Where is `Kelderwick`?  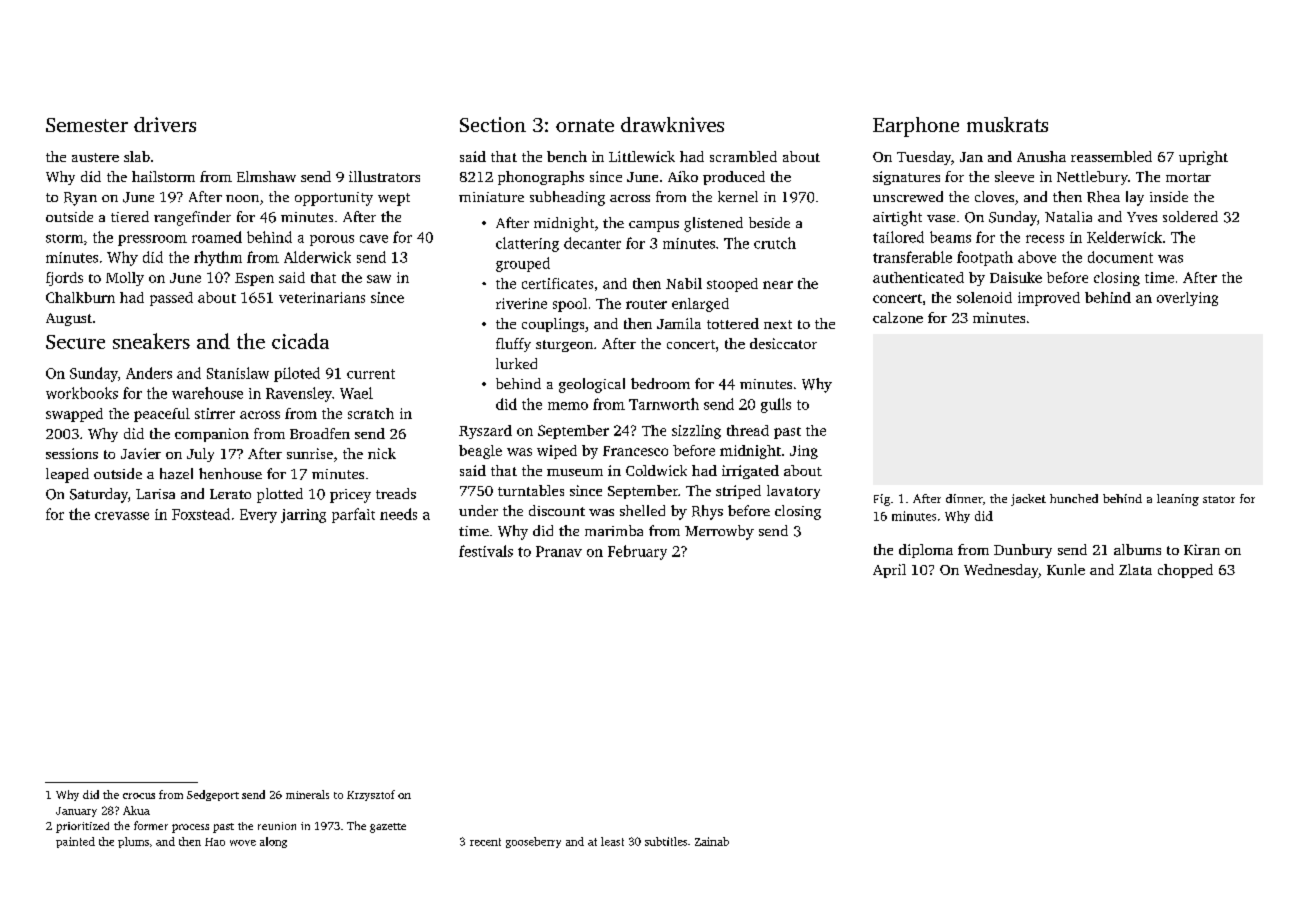
Kelderwick is located at coordinates (1124, 237).
